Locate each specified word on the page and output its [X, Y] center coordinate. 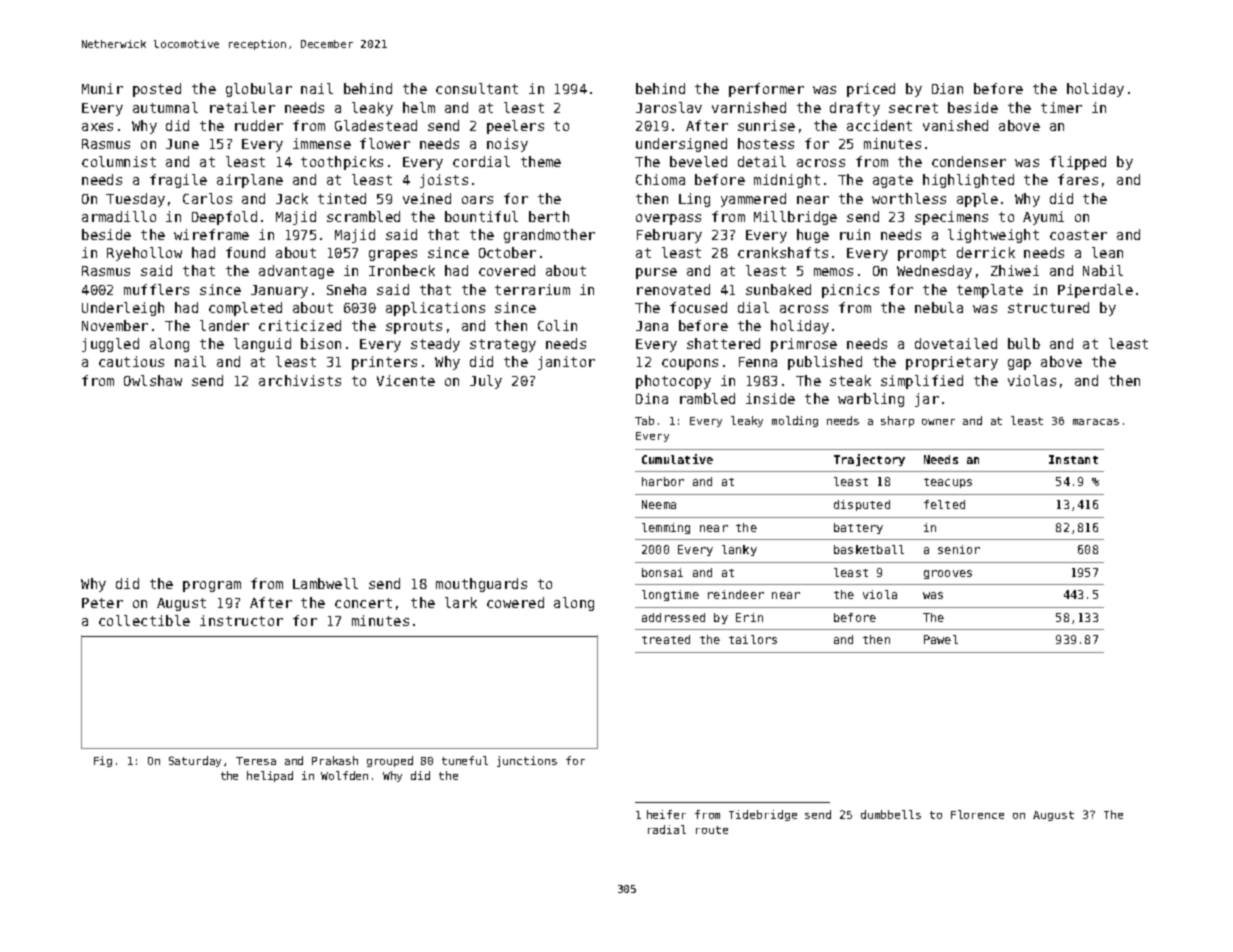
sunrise [766, 125]
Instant [1073, 459]
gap [1019, 364]
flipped [1078, 163]
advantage [296, 272]
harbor [663, 481]
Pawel [941, 639]
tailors [753, 639]
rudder [259, 125]
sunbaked [778, 289]
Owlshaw [153, 380]
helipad [270, 776]
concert [363, 603]
